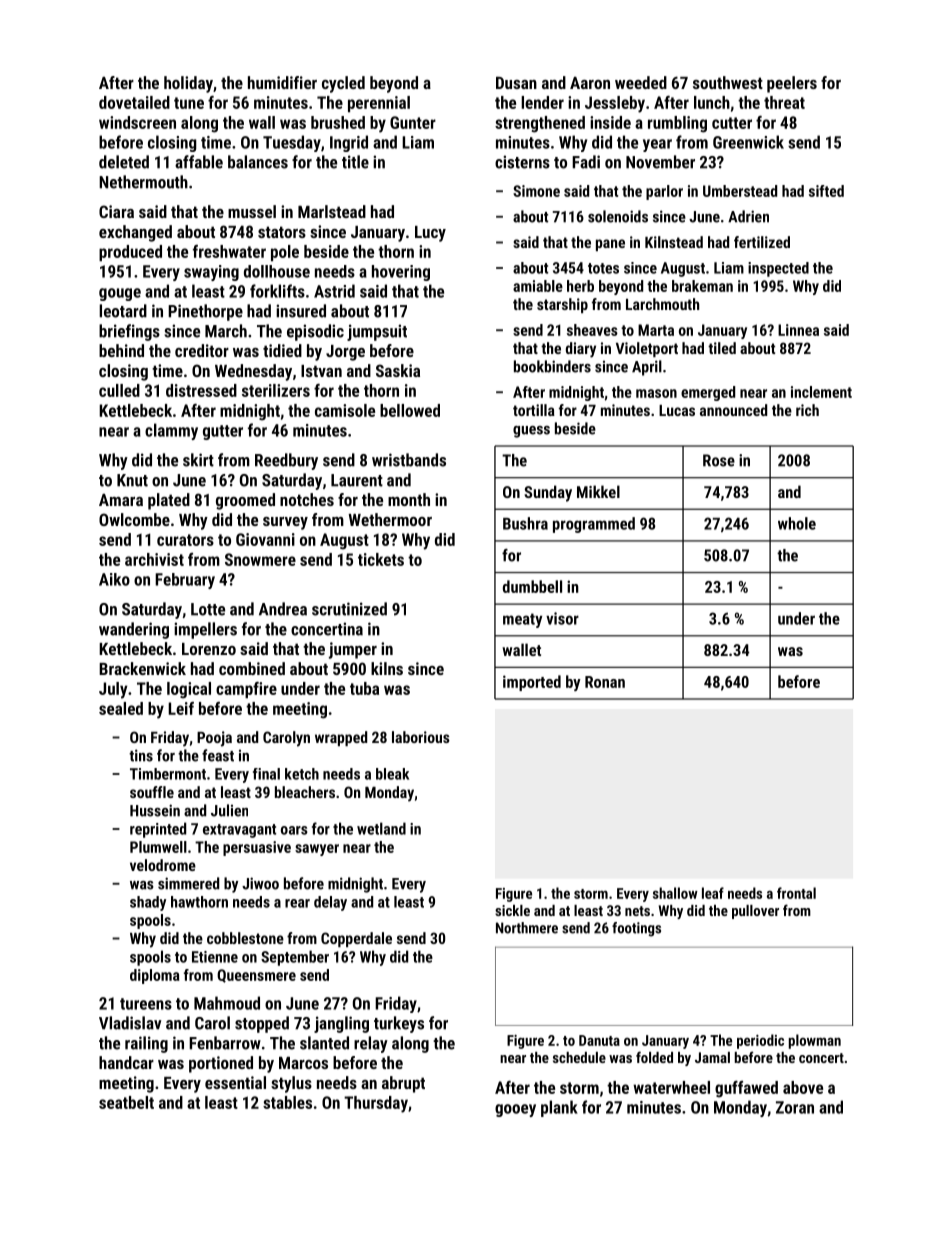 Image resolution: width=952 pixels, height=1233 pixels. I want to click on waterwheel, so click(671, 1087).
